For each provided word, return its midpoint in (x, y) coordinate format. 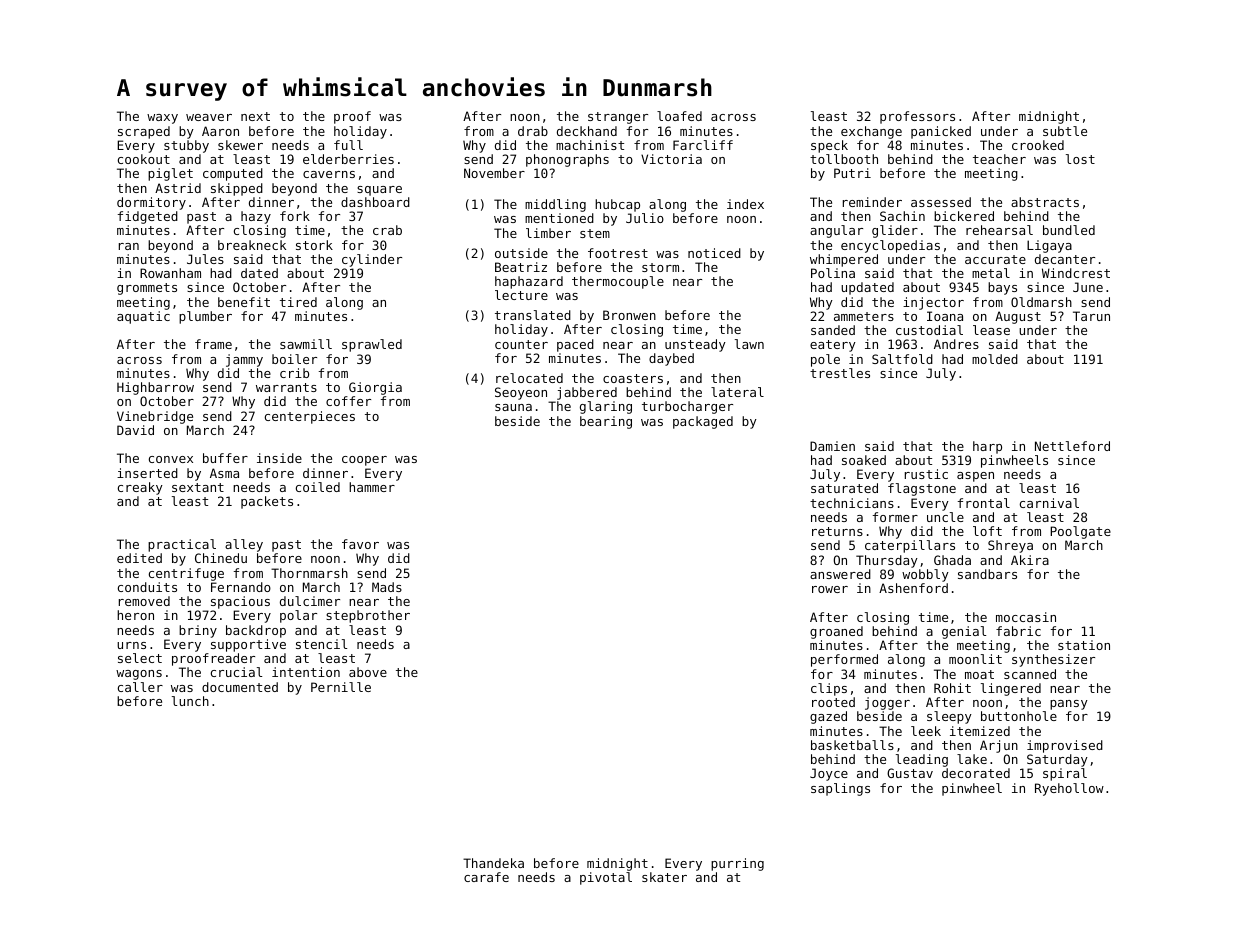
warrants (286, 387)
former (895, 517)
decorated (976, 773)
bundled (1069, 230)
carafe (486, 877)
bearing (606, 422)
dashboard (375, 202)
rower (830, 589)
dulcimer (310, 601)
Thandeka (493, 863)
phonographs (567, 160)
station (1084, 645)
